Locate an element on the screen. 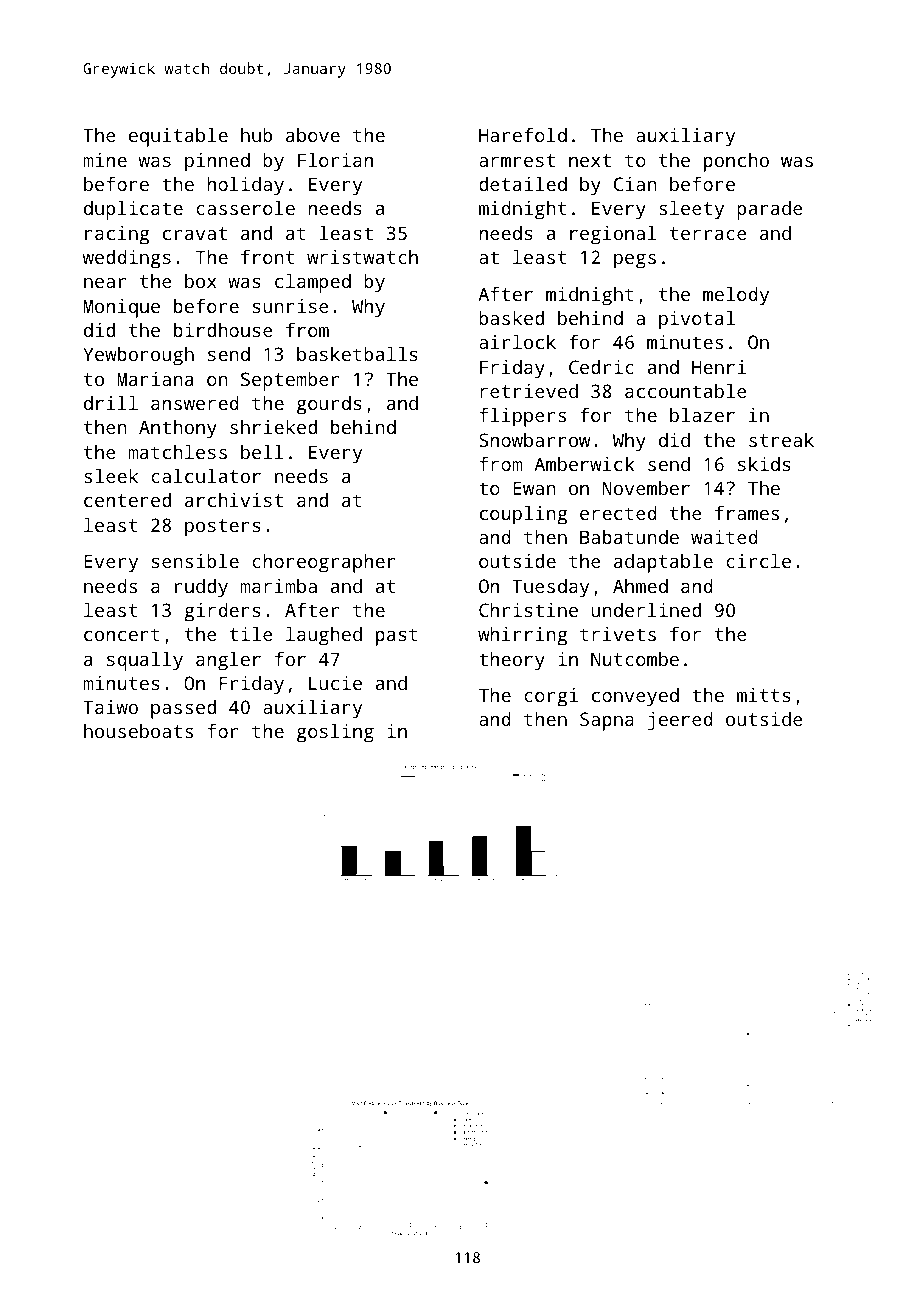  bell is located at coordinates (262, 452).
